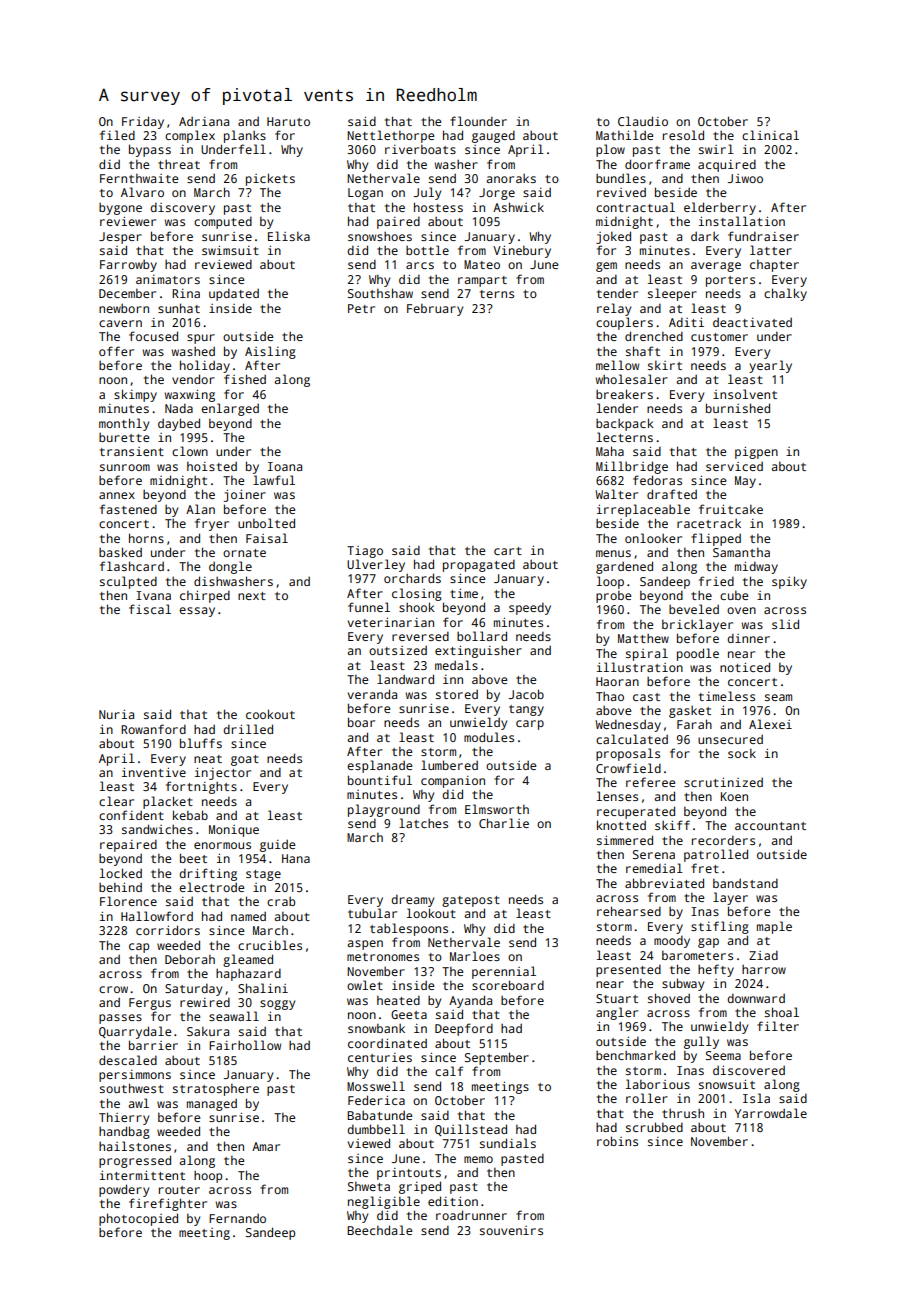 Image resolution: width=908 pixels, height=1316 pixels. Describe the element at coordinates (741, 610) in the screenshot. I see `oven` at that location.
